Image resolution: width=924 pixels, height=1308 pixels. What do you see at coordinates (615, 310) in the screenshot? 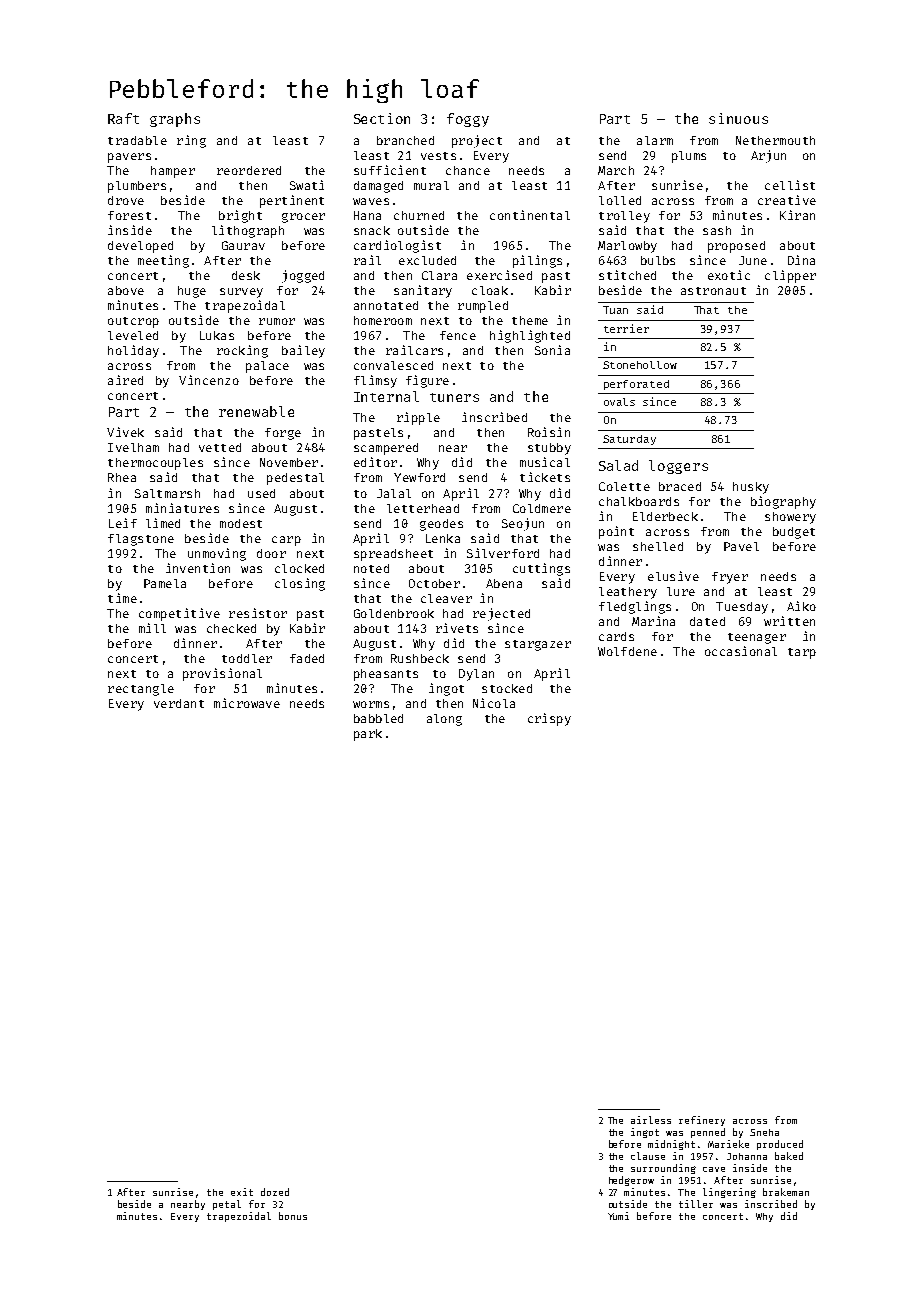
I see `Tuan` at bounding box center [615, 310].
